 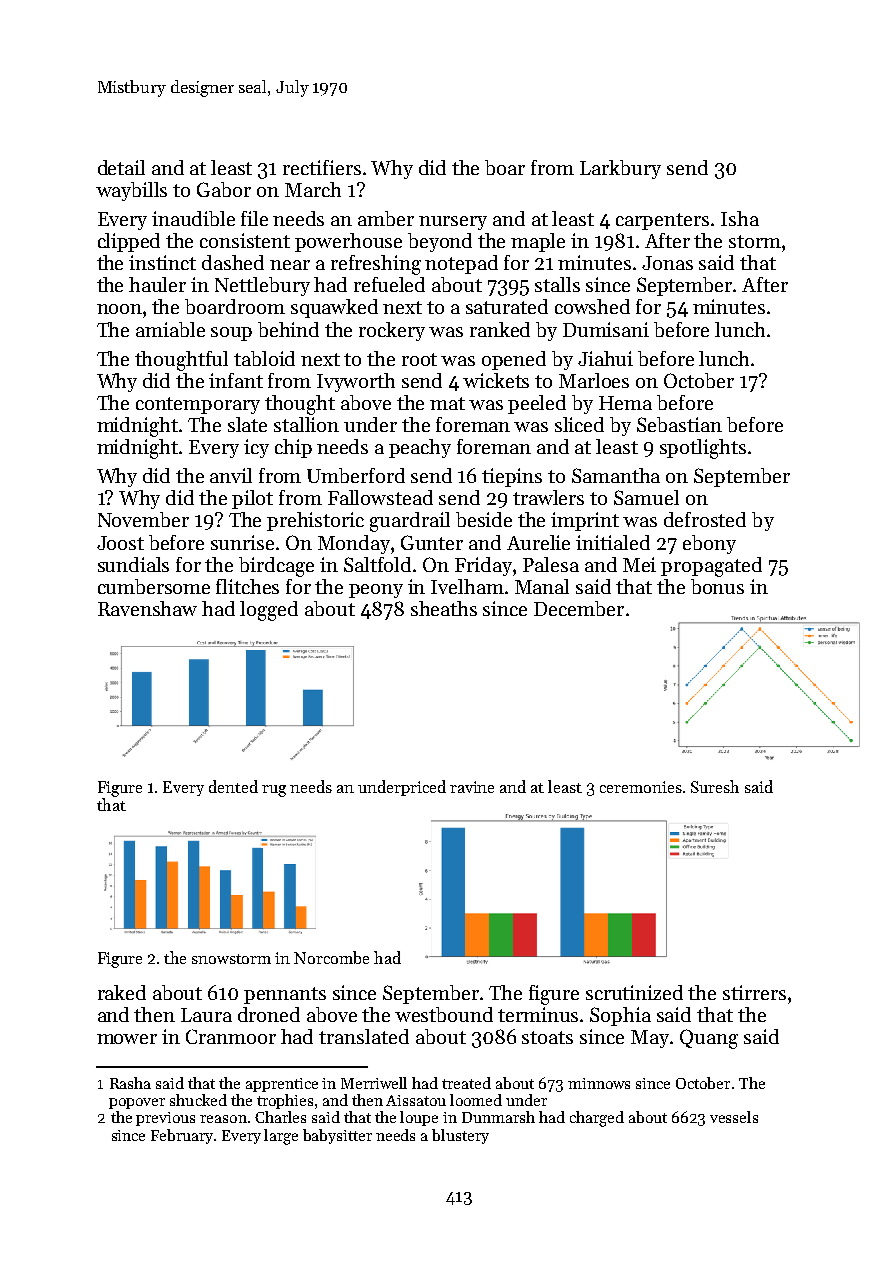 I want to click on noon, so click(x=119, y=309).
